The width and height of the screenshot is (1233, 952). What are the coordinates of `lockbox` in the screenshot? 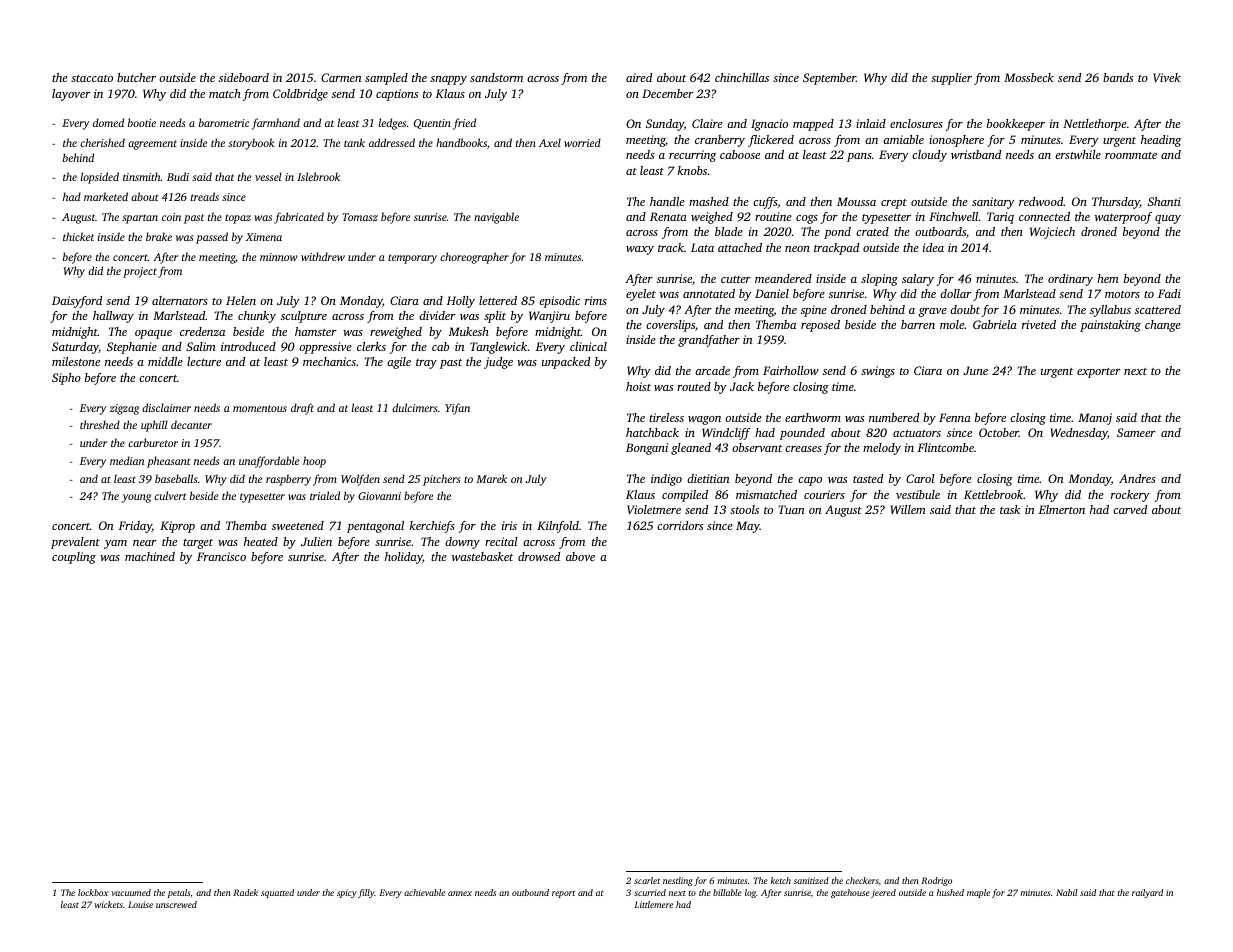 It's located at (93, 892).
